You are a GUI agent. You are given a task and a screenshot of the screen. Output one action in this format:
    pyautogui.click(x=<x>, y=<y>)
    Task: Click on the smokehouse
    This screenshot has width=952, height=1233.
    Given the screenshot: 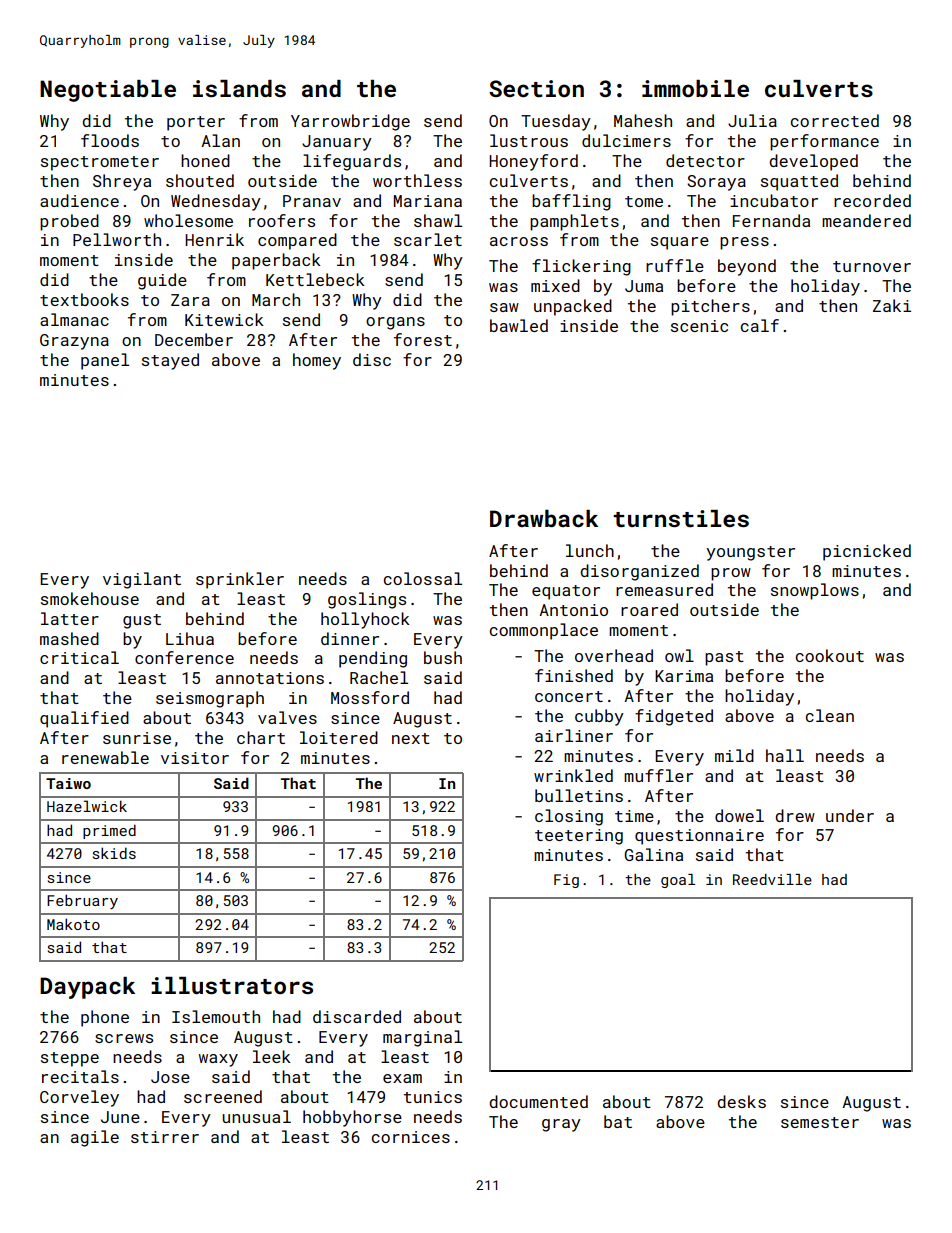 What is the action you would take?
    pyautogui.click(x=90, y=598)
